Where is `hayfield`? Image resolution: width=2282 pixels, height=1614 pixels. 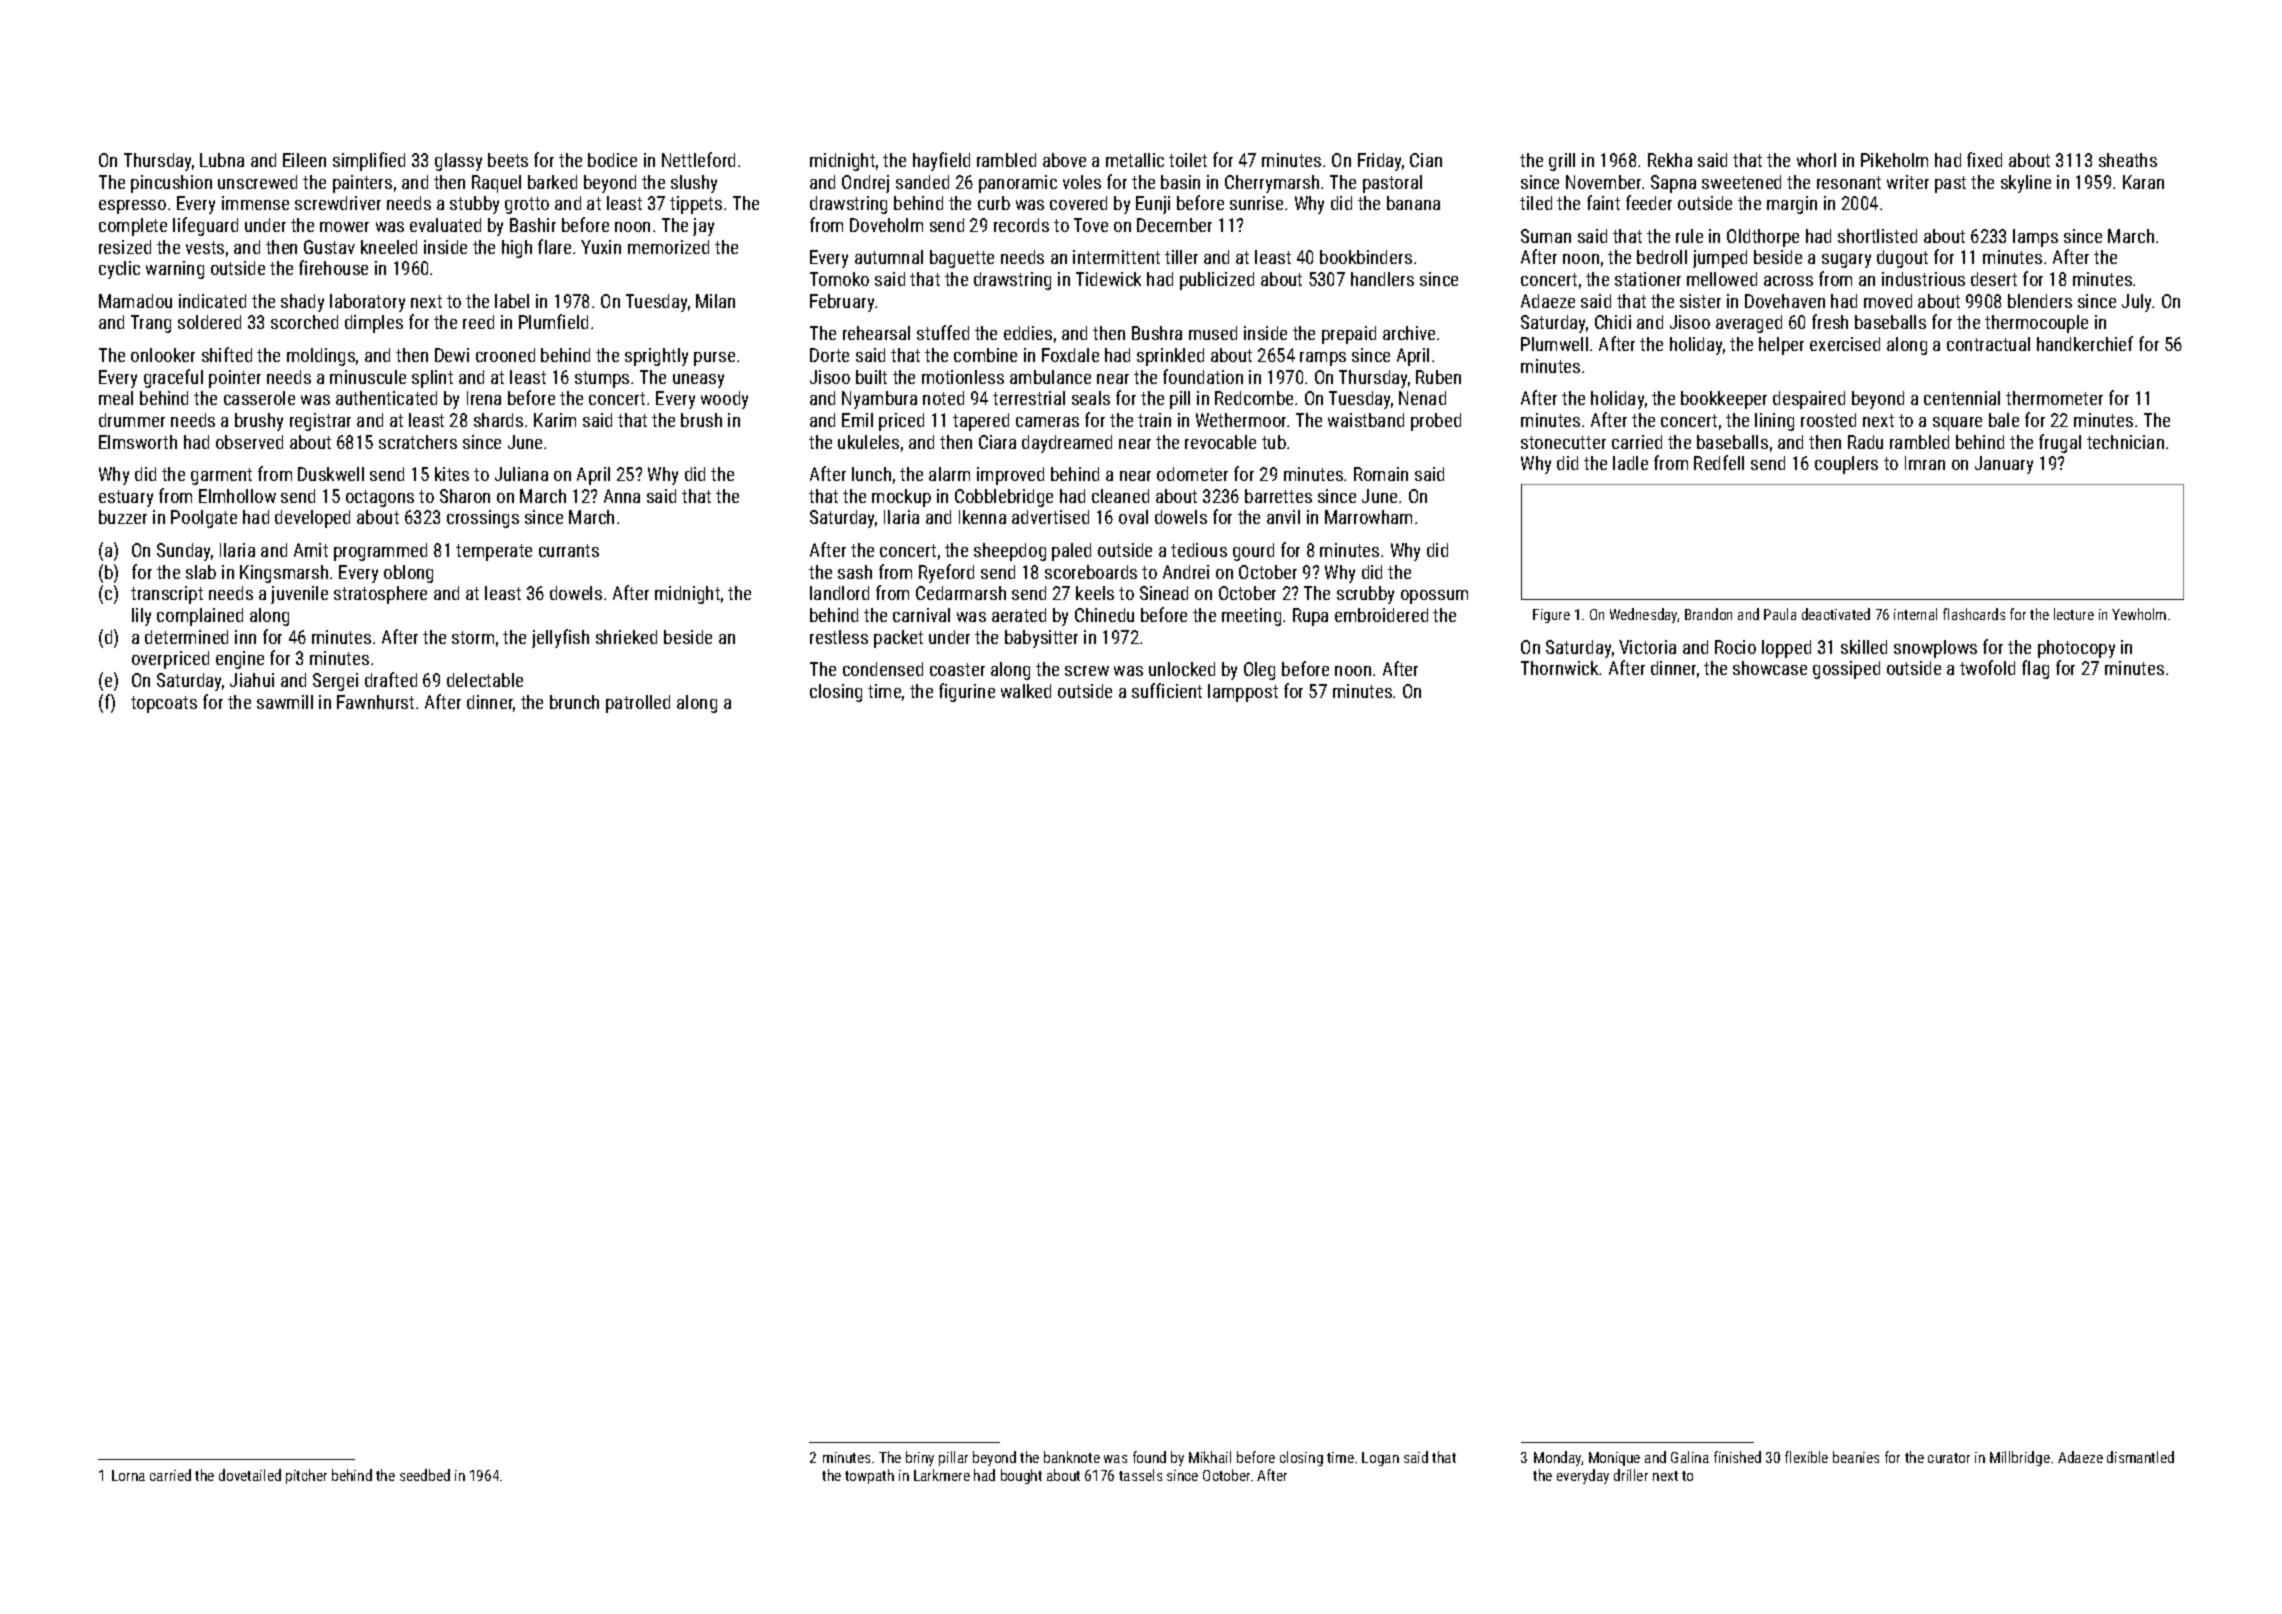 hayfield is located at coordinates (941, 161).
